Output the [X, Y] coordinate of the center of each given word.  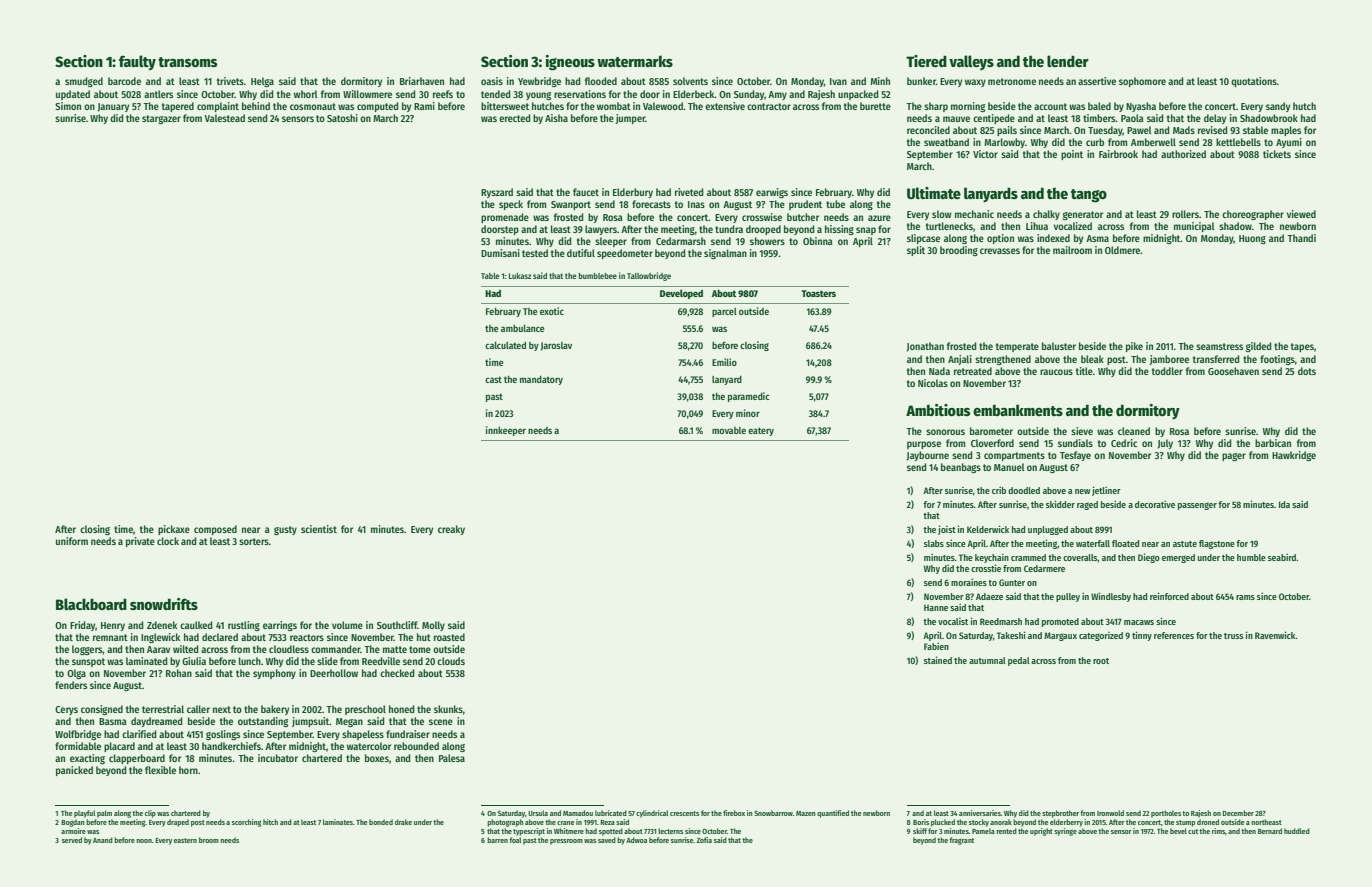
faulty [137, 62]
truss [1233, 636]
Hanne [936, 607]
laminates [338, 822]
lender [1068, 61]
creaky [451, 530]
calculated [505, 345]
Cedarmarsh [681, 241]
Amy [777, 95]
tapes [1302, 347]
